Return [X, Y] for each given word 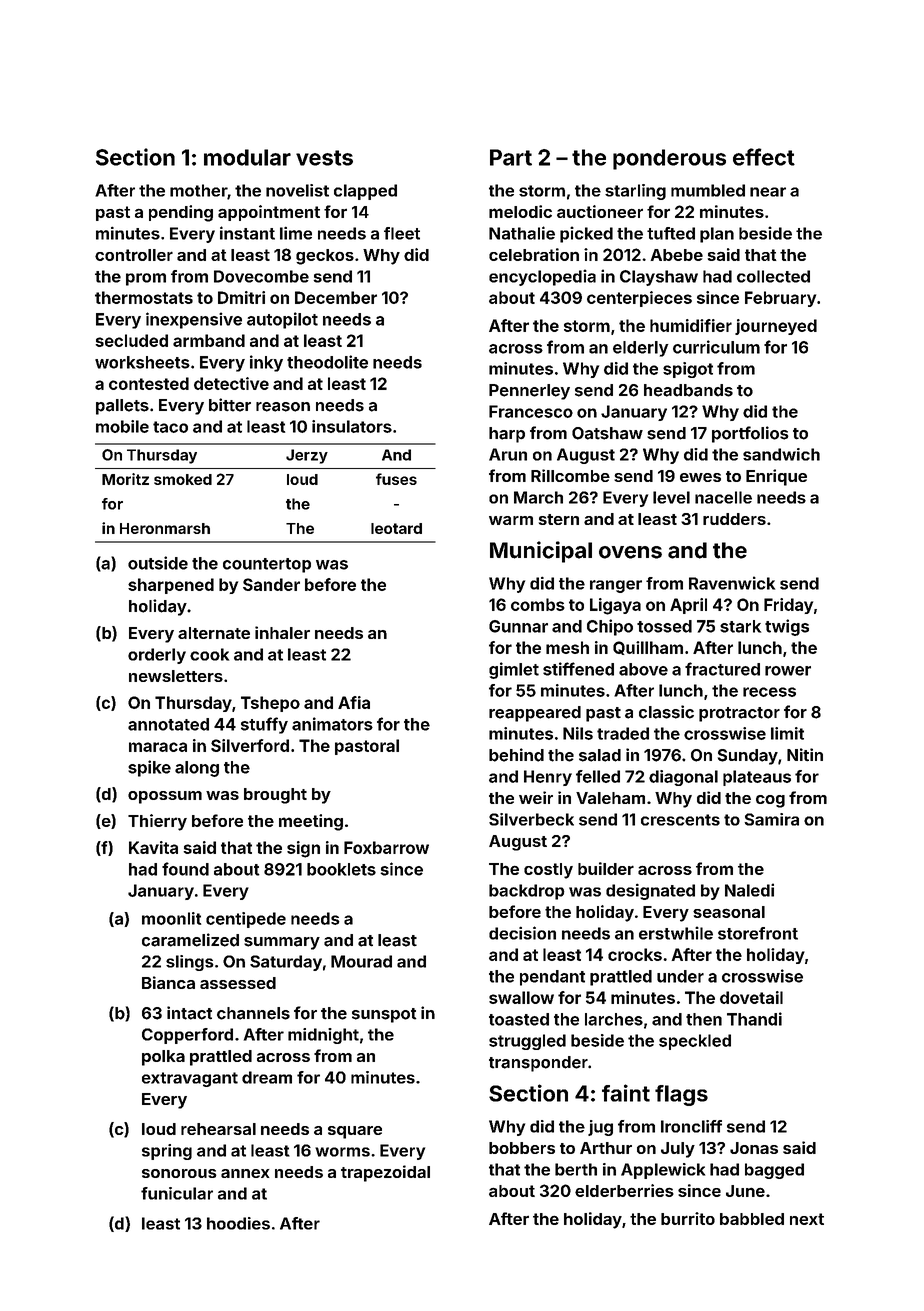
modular [247, 157]
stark [740, 626]
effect [764, 157]
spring [167, 1152]
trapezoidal [385, 1173]
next [807, 1219]
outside [158, 563]
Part [511, 157]
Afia [354, 702]
